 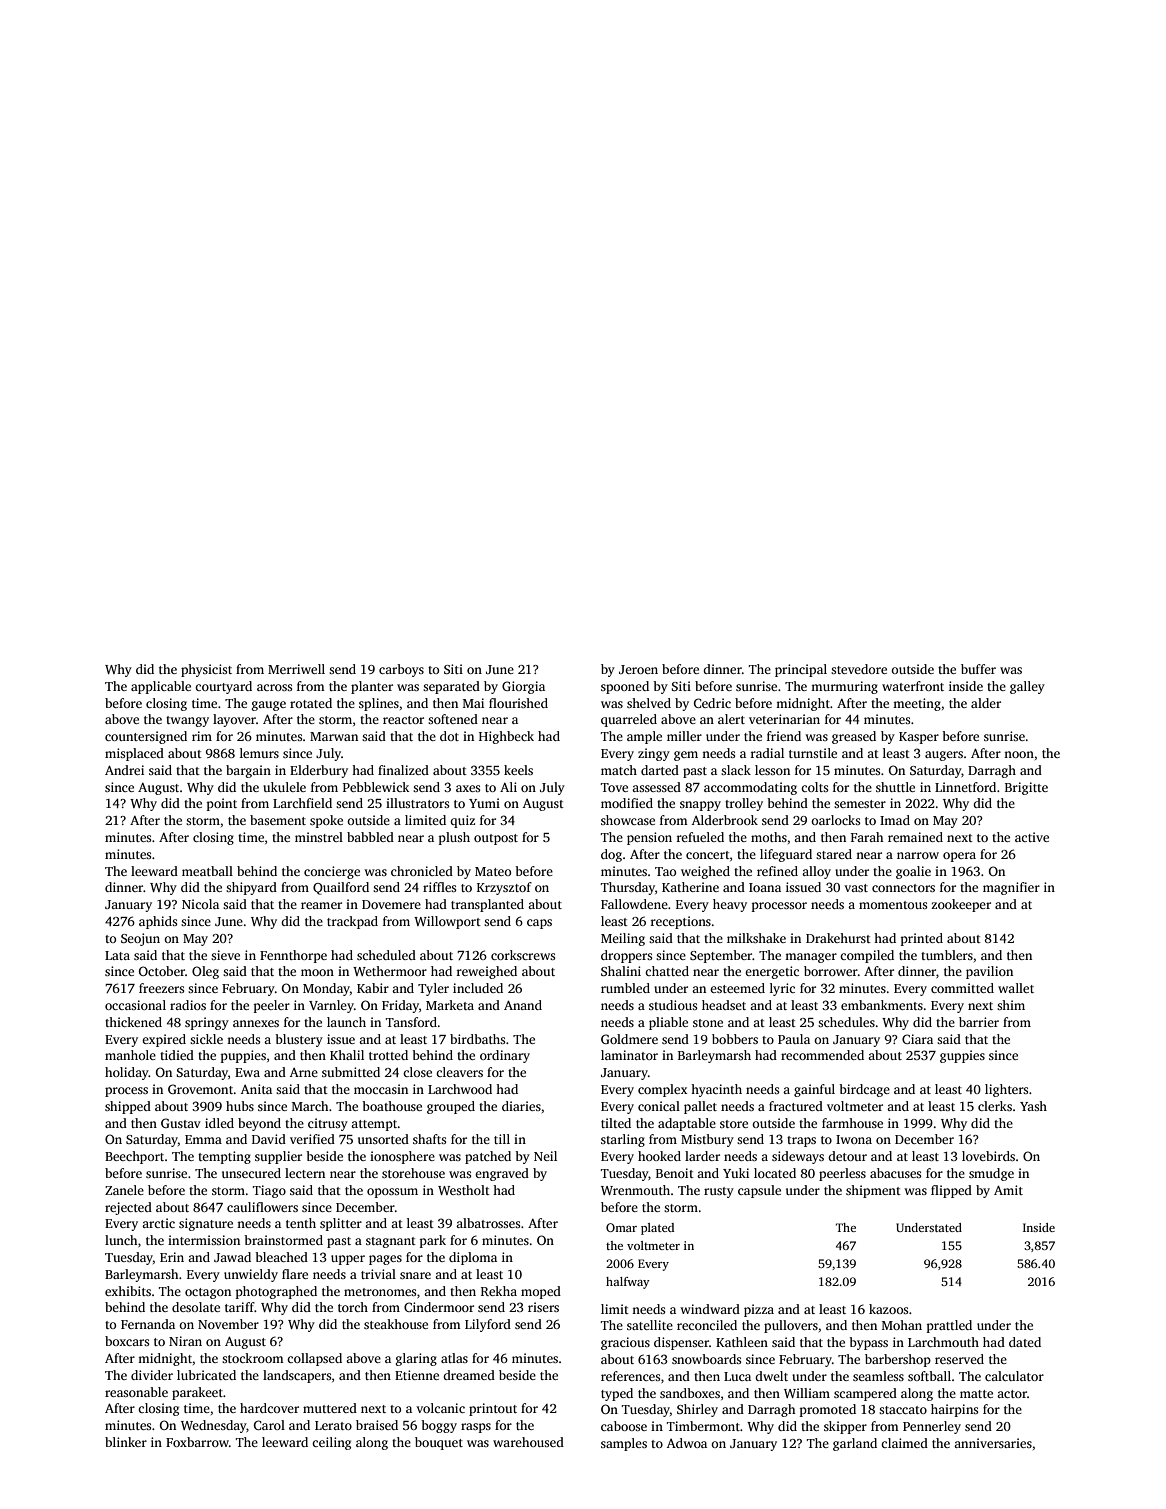 What do you see at coordinates (234, 720) in the screenshot?
I see `layover` at bounding box center [234, 720].
